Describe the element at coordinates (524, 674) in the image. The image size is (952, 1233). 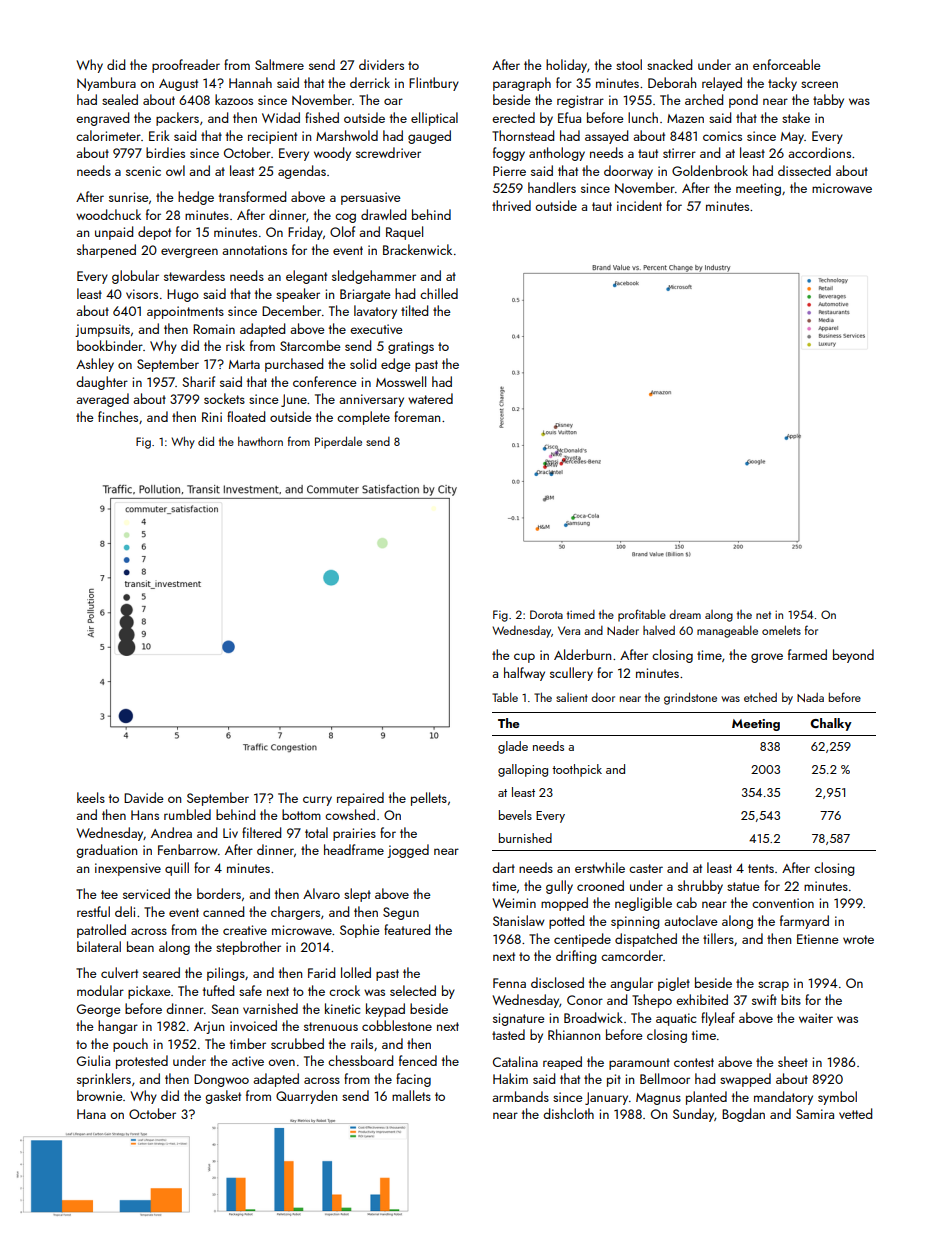
I see `halfway` at that location.
